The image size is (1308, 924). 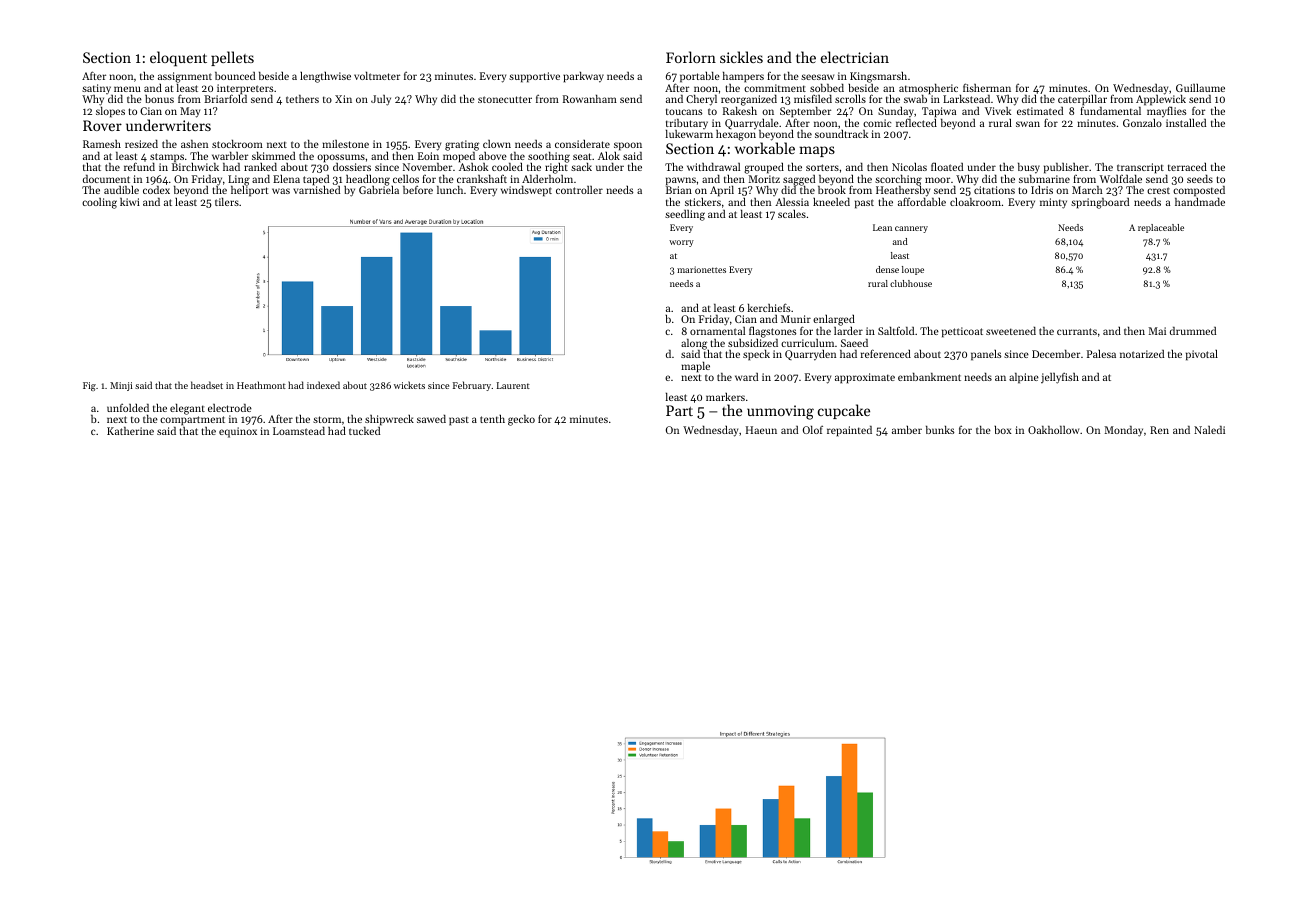 I want to click on replaceable, so click(x=1161, y=228).
